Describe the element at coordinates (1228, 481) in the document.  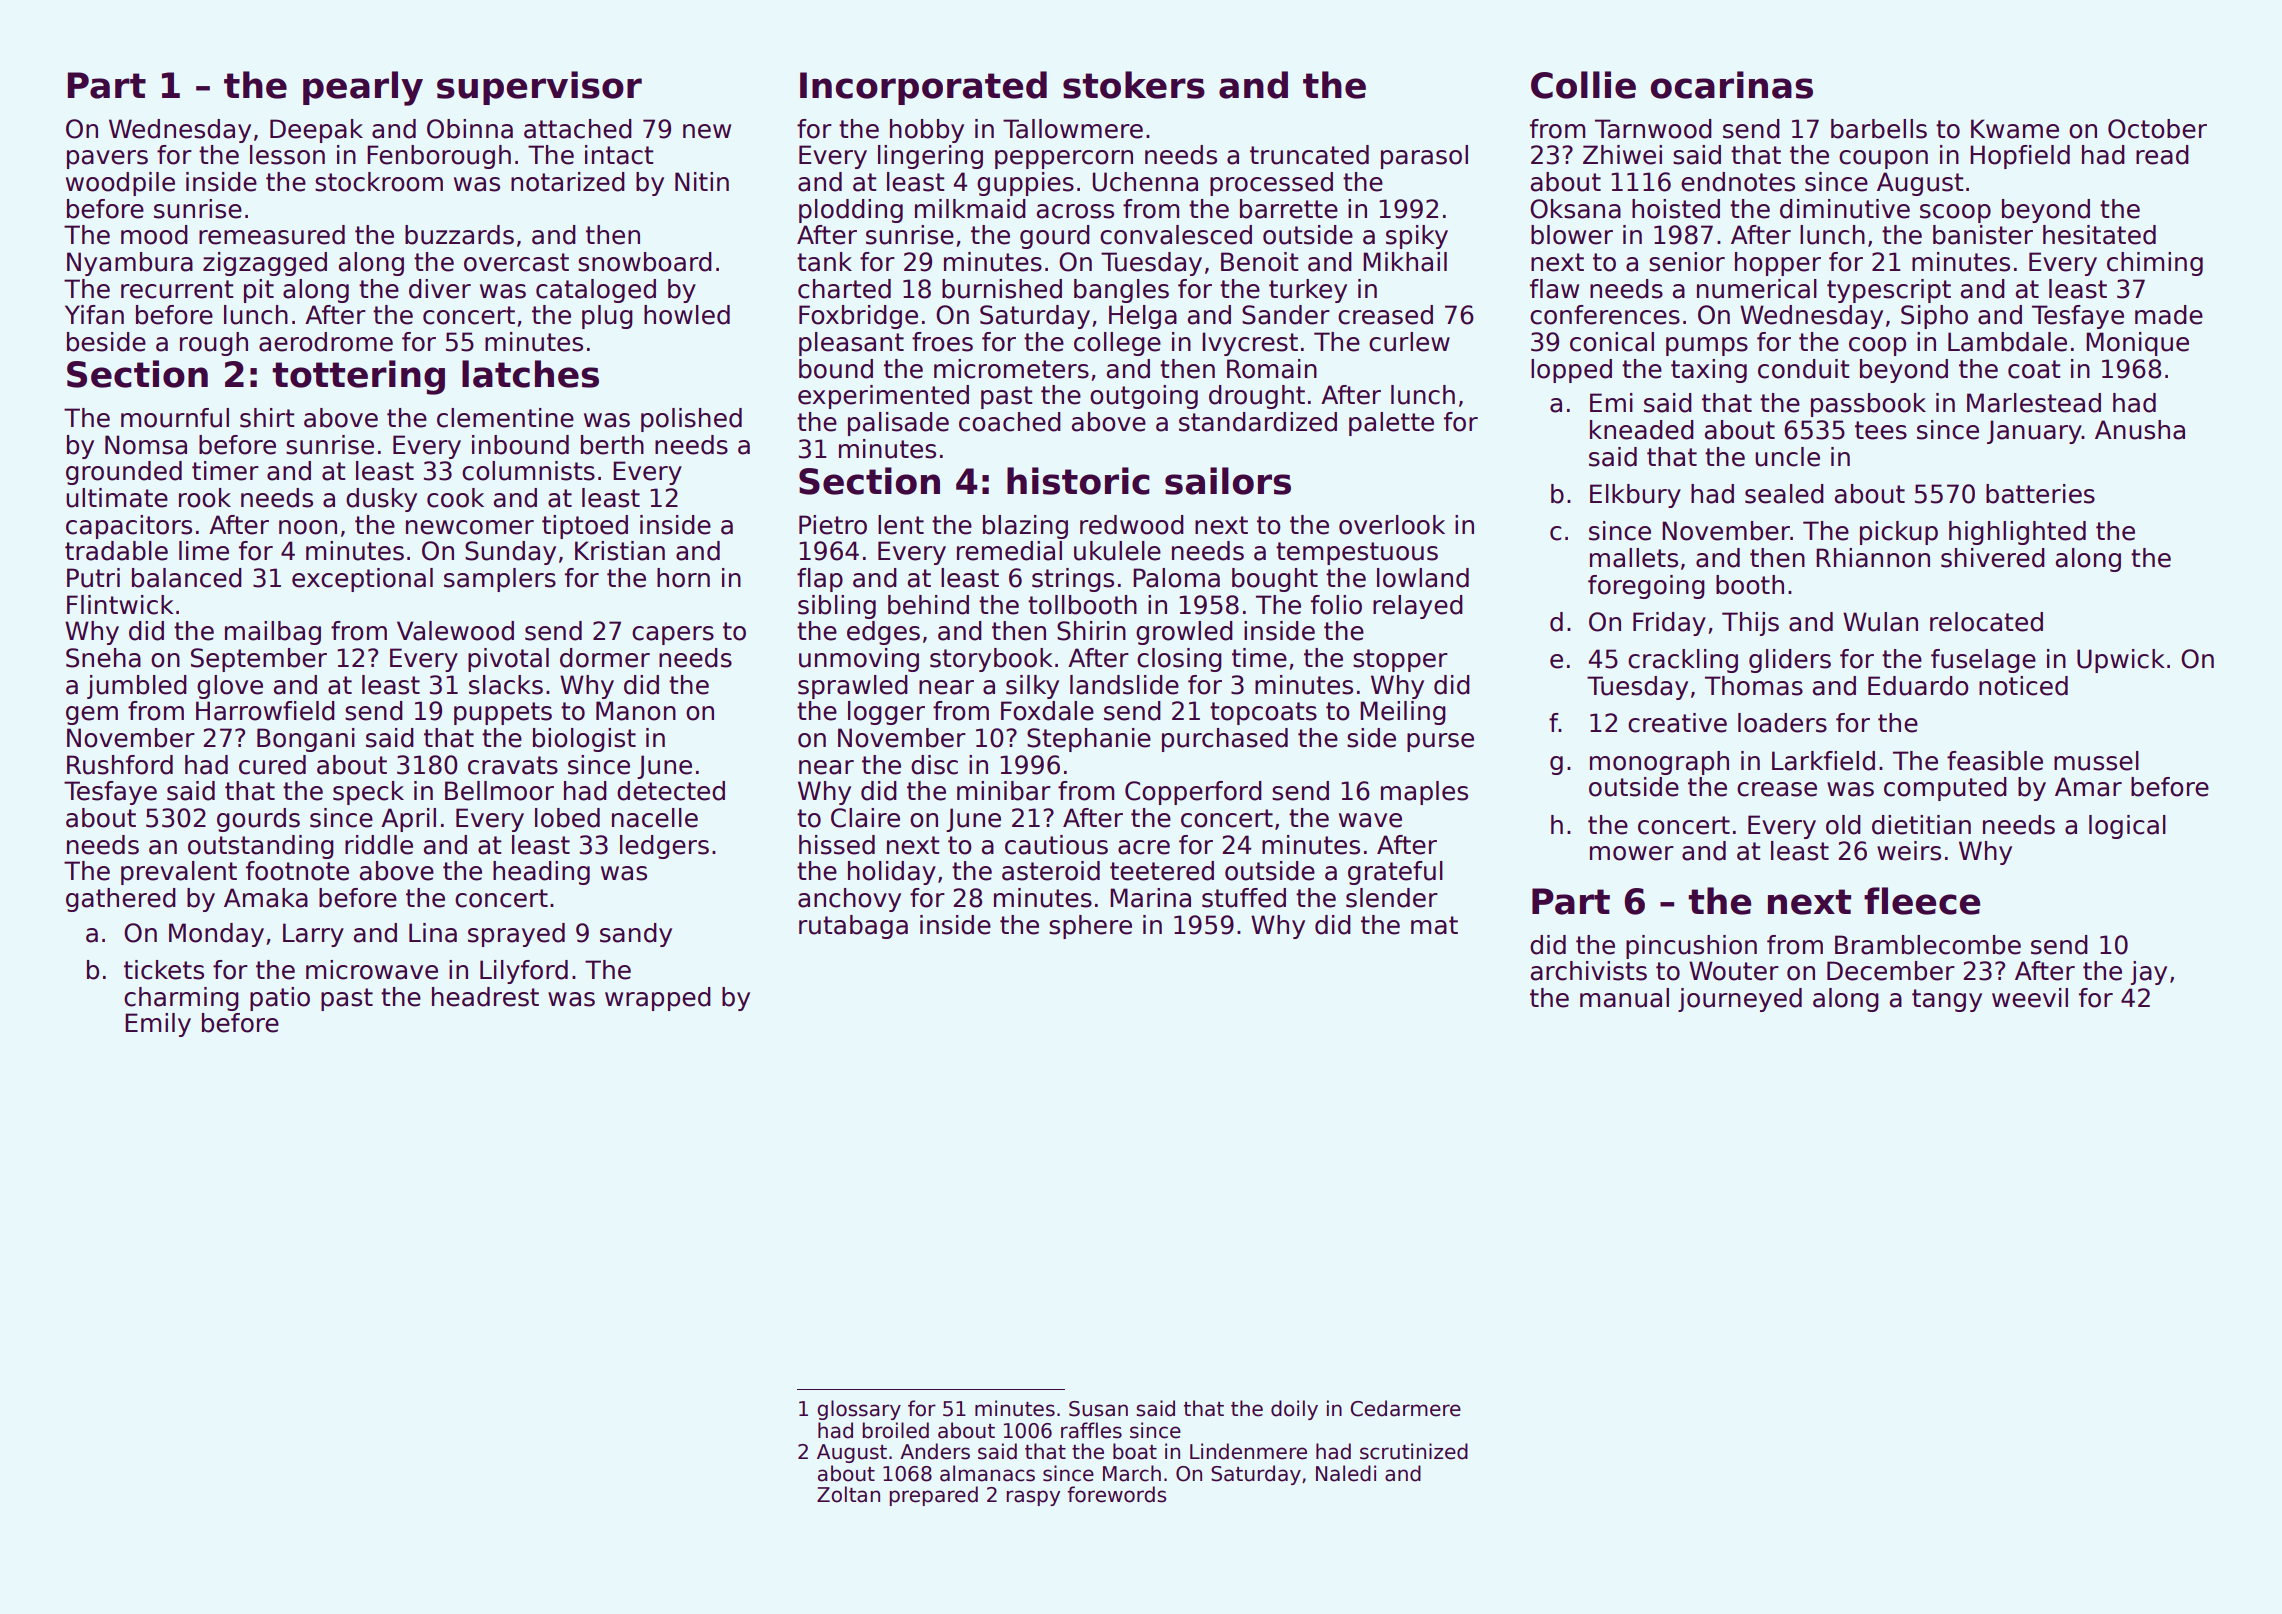
I see `sailors` at that location.
